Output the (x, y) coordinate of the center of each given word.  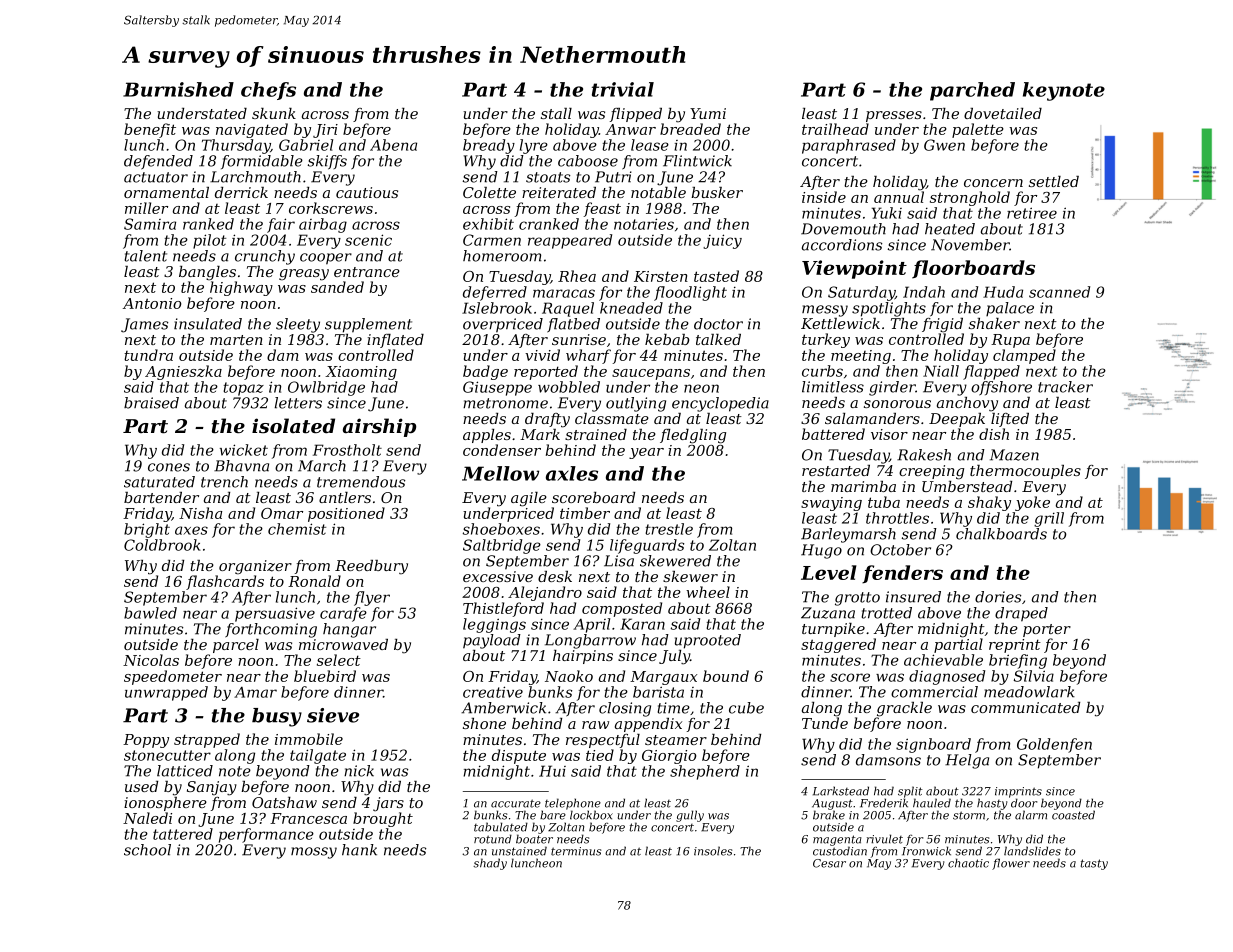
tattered (183, 834)
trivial (623, 89)
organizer (255, 567)
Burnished (178, 89)
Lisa (619, 561)
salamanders (872, 418)
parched (972, 91)
